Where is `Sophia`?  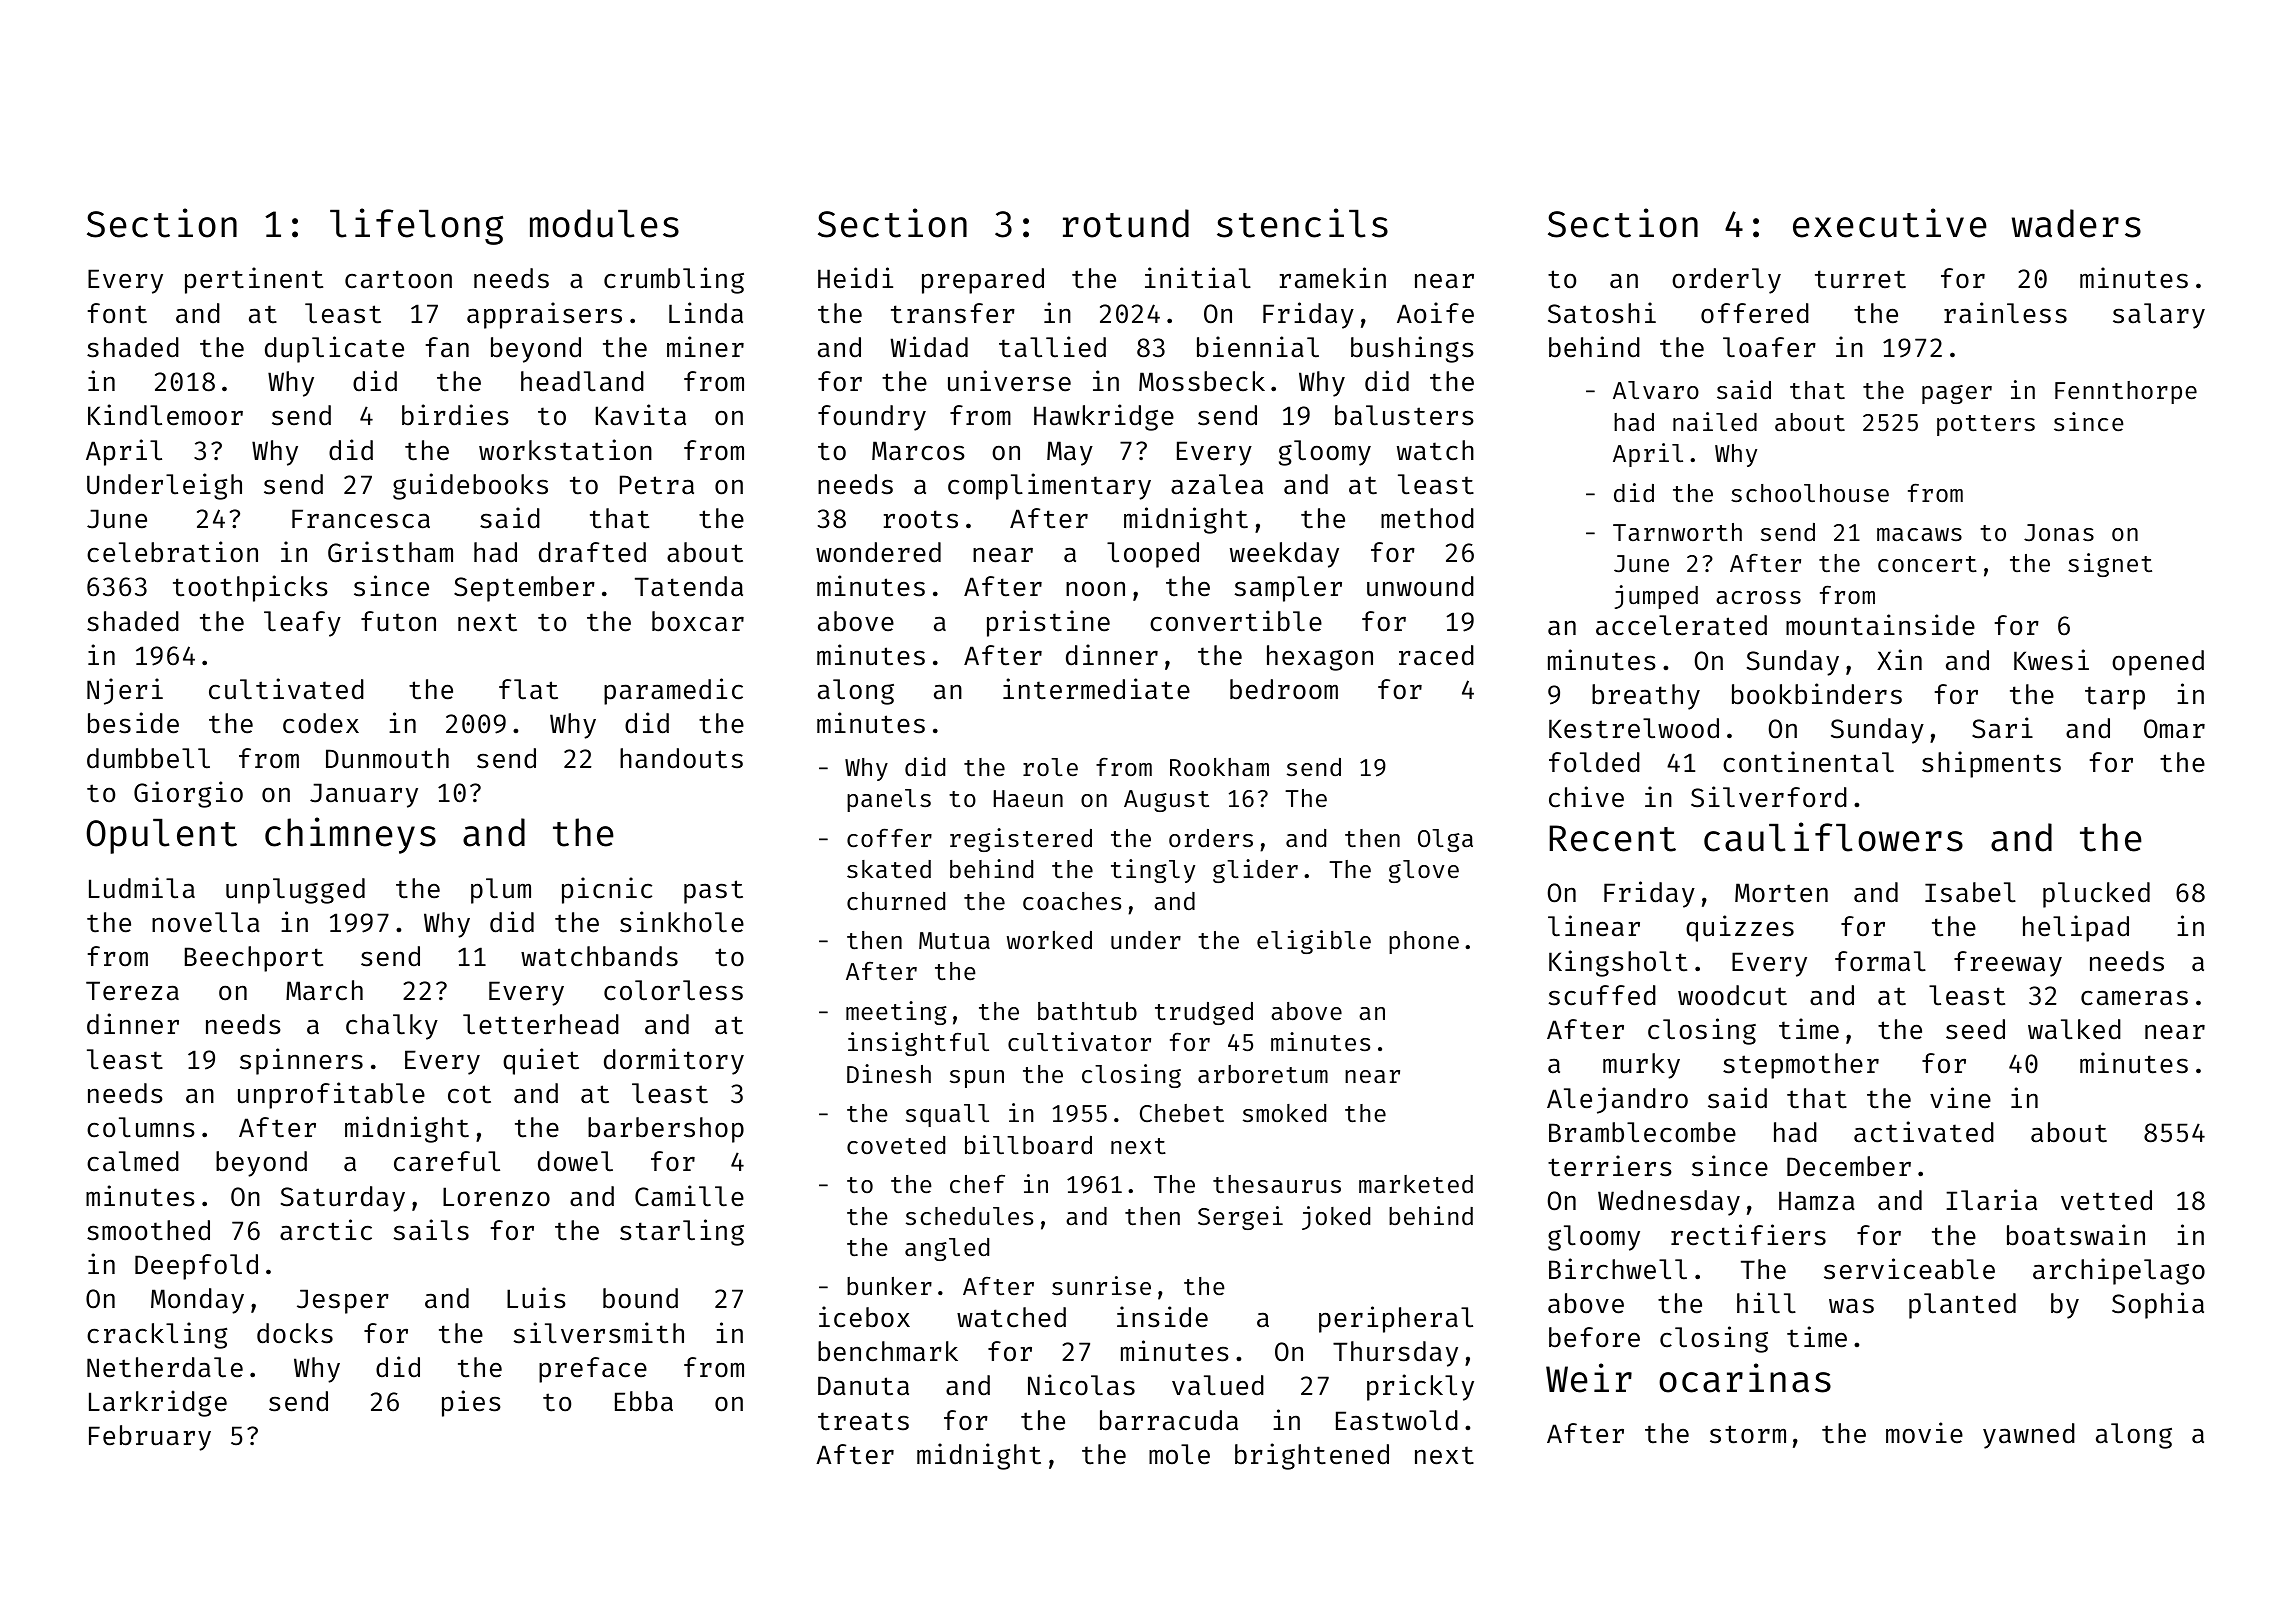
Sophia is located at coordinates (2158, 1305).
